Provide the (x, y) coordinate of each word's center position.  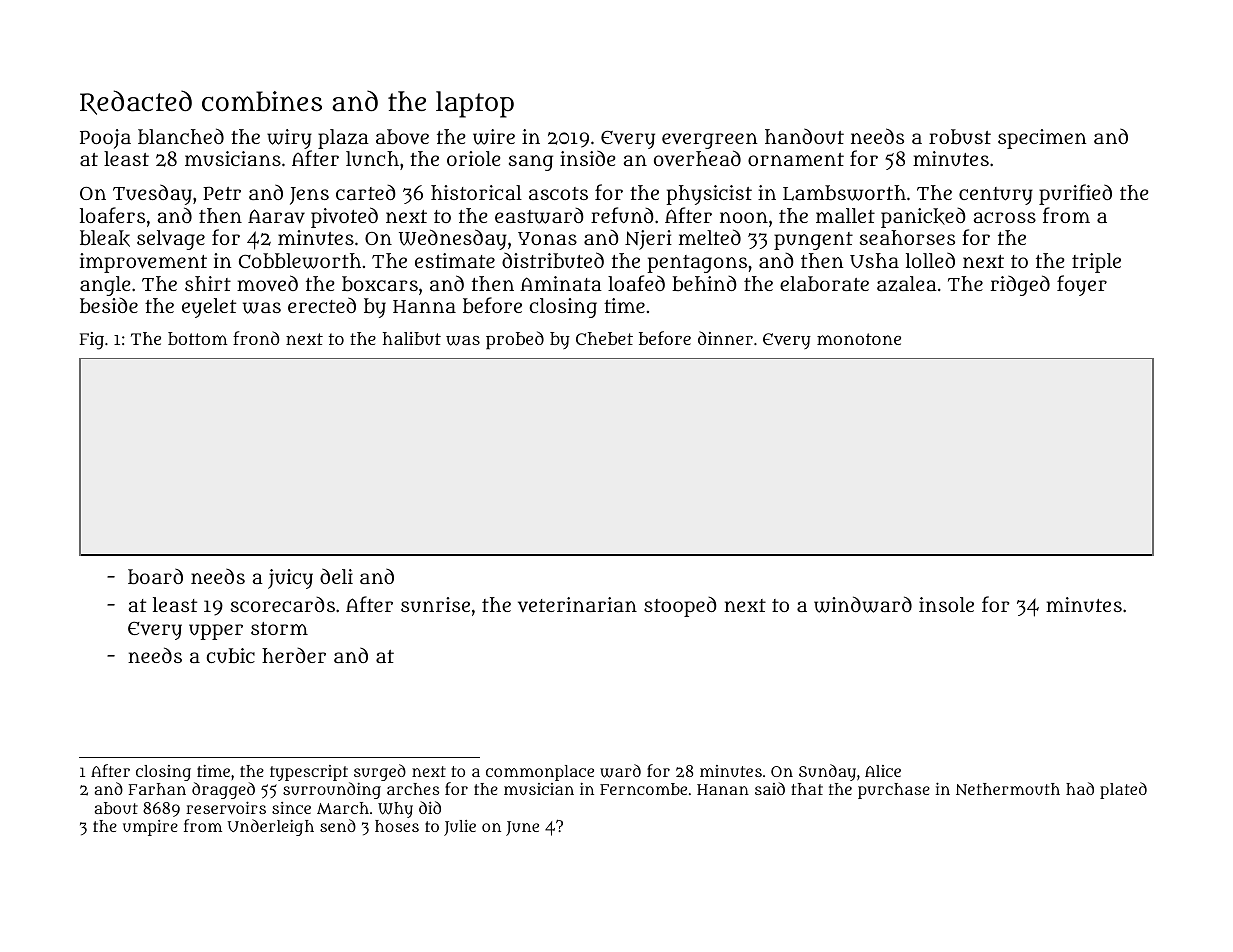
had (1080, 788)
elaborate (824, 283)
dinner (725, 338)
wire (494, 137)
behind (704, 283)
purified (1075, 194)
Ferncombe (643, 789)
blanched (181, 136)
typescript (309, 773)
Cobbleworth (300, 261)
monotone (859, 339)
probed (515, 340)
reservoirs (226, 808)
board (155, 576)
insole (946, 604)
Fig (92, 341)
